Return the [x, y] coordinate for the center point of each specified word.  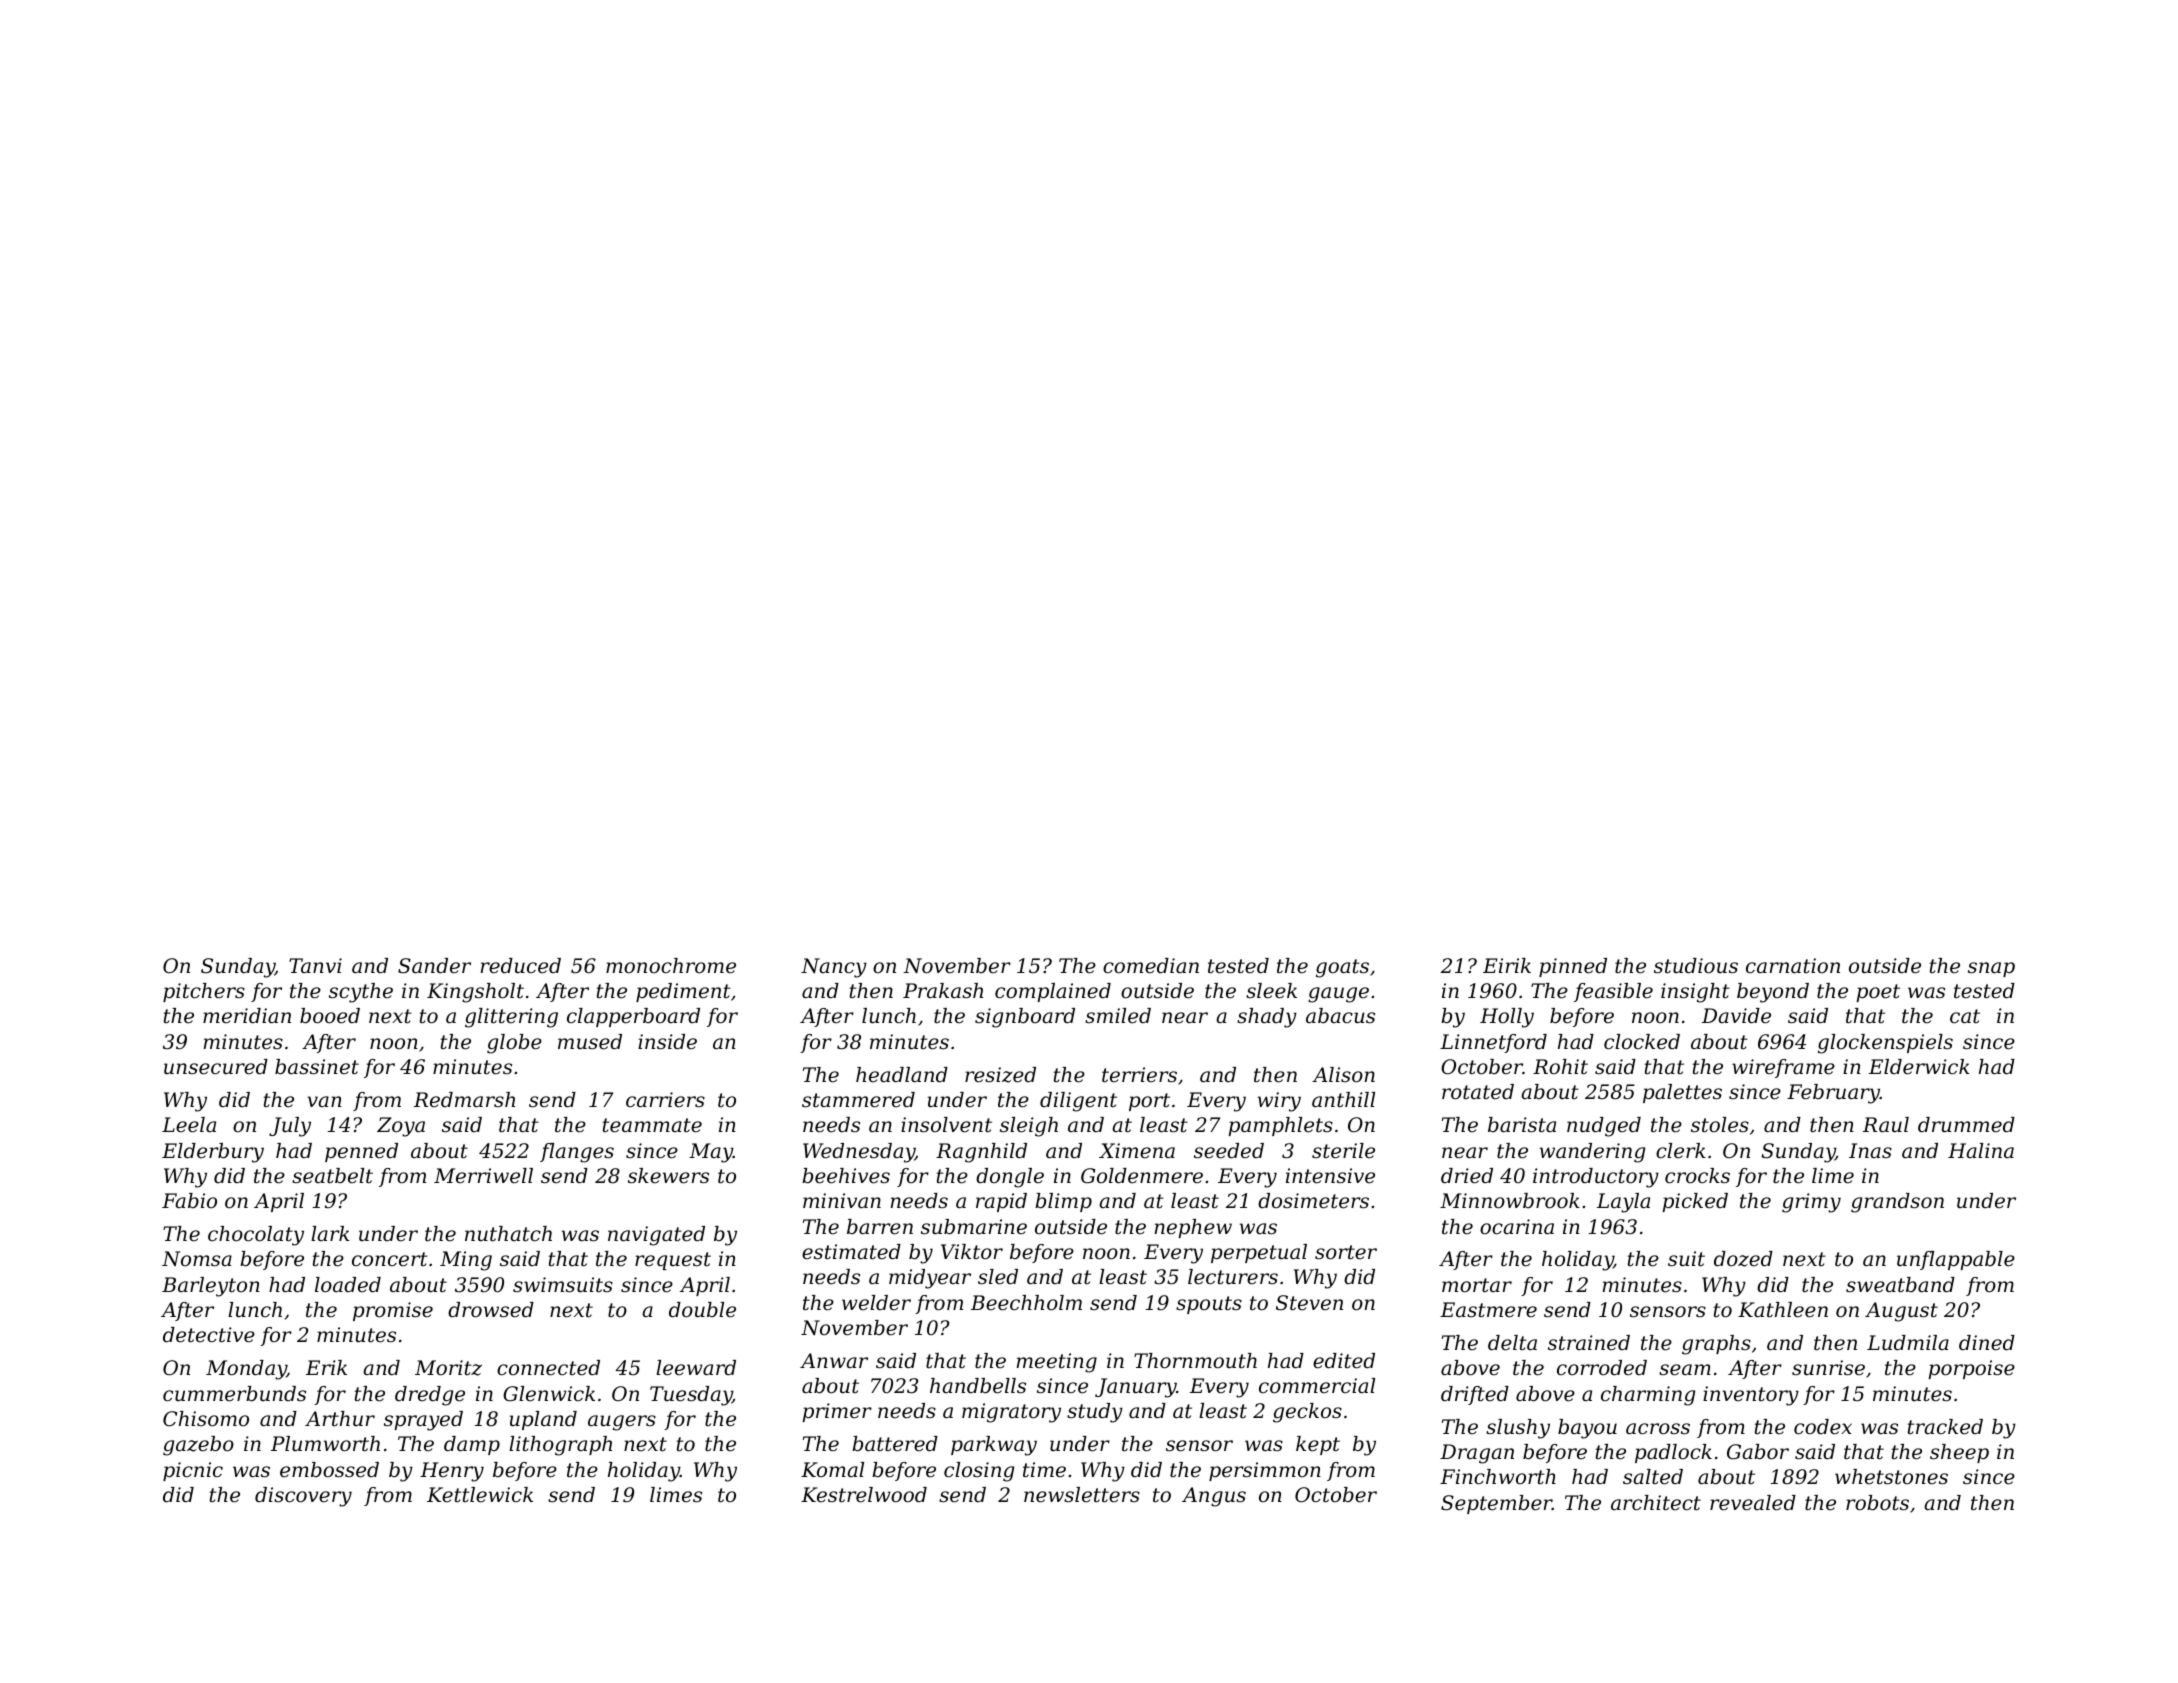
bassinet [317, 1067]
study [1095, 1413]
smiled [1118, 1016]
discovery [303, 1497]
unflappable [1956, 1260]
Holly [1507, 1018]
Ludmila [1908, 1343]
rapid [1001, 1202]
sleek [1271, 991]
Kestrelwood [864, 1495]
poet [1878, 993]
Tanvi [315, 965]
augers [622, 1423]
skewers [668, 1176]
